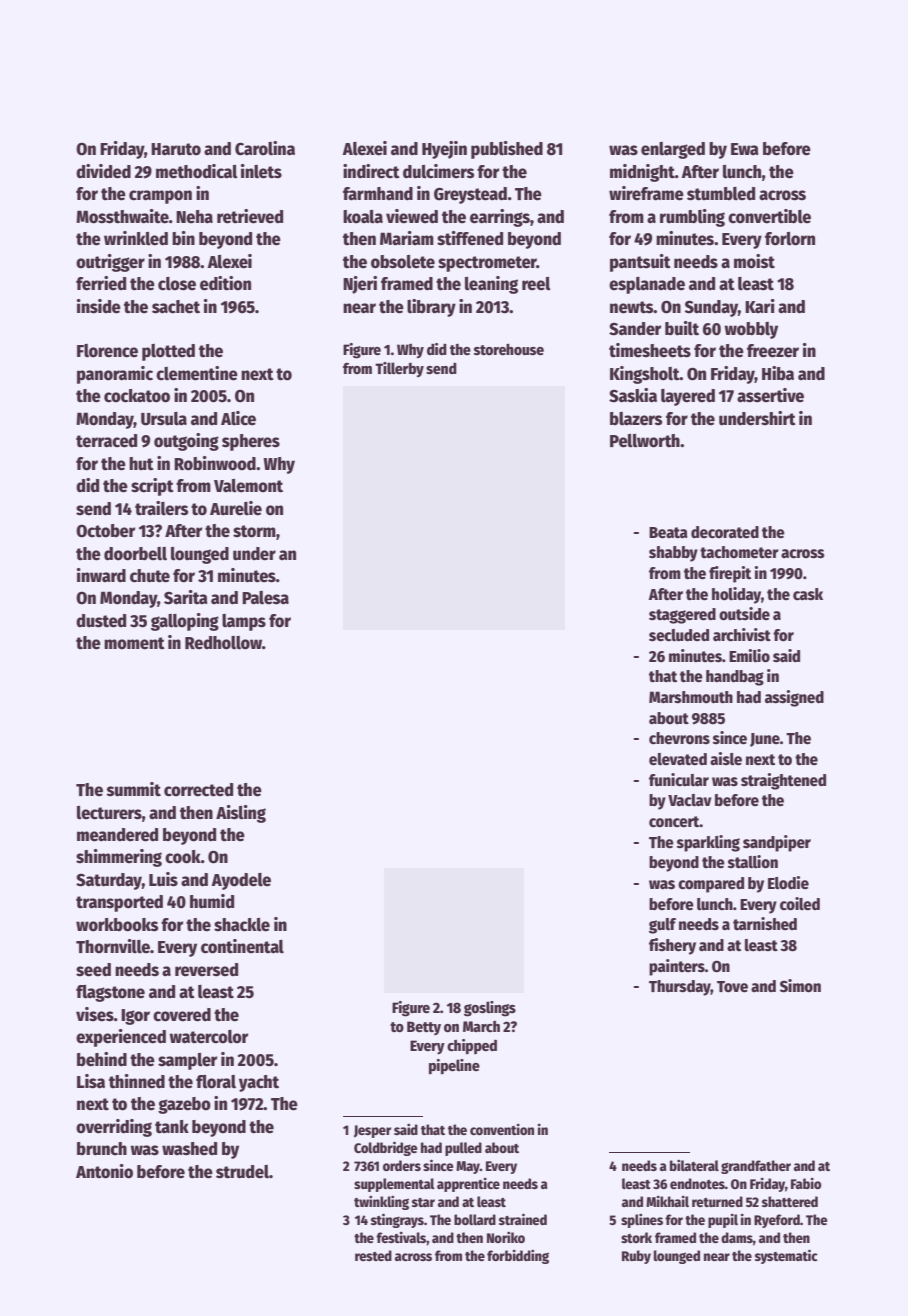 This page has width=908, height=1316. What do you see at coordinates (662, 926) in the page?
I see `gulf` at bounding box center [662, 926].
